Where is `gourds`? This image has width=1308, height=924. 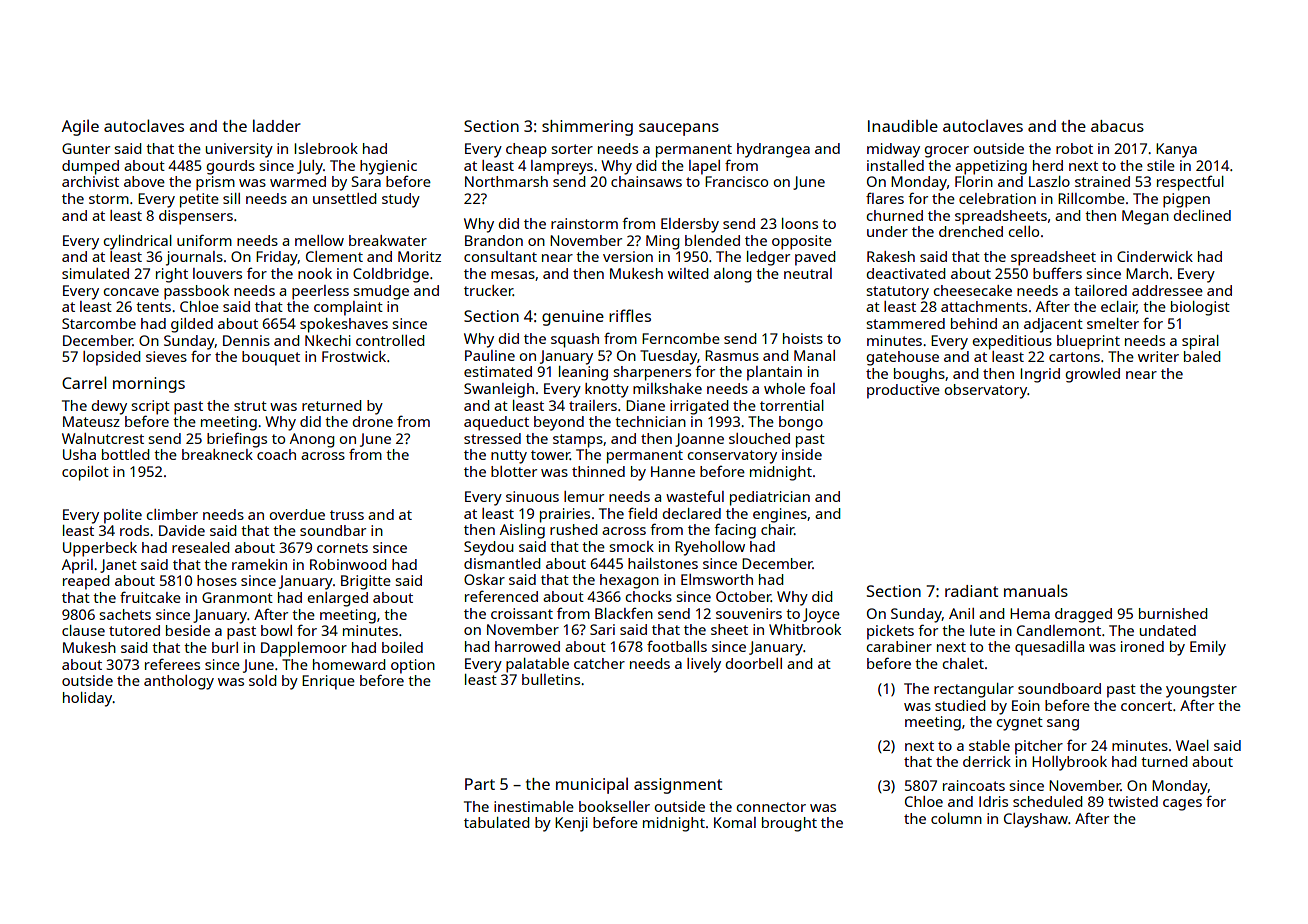
gourds is located at coordinates (230, 167).
